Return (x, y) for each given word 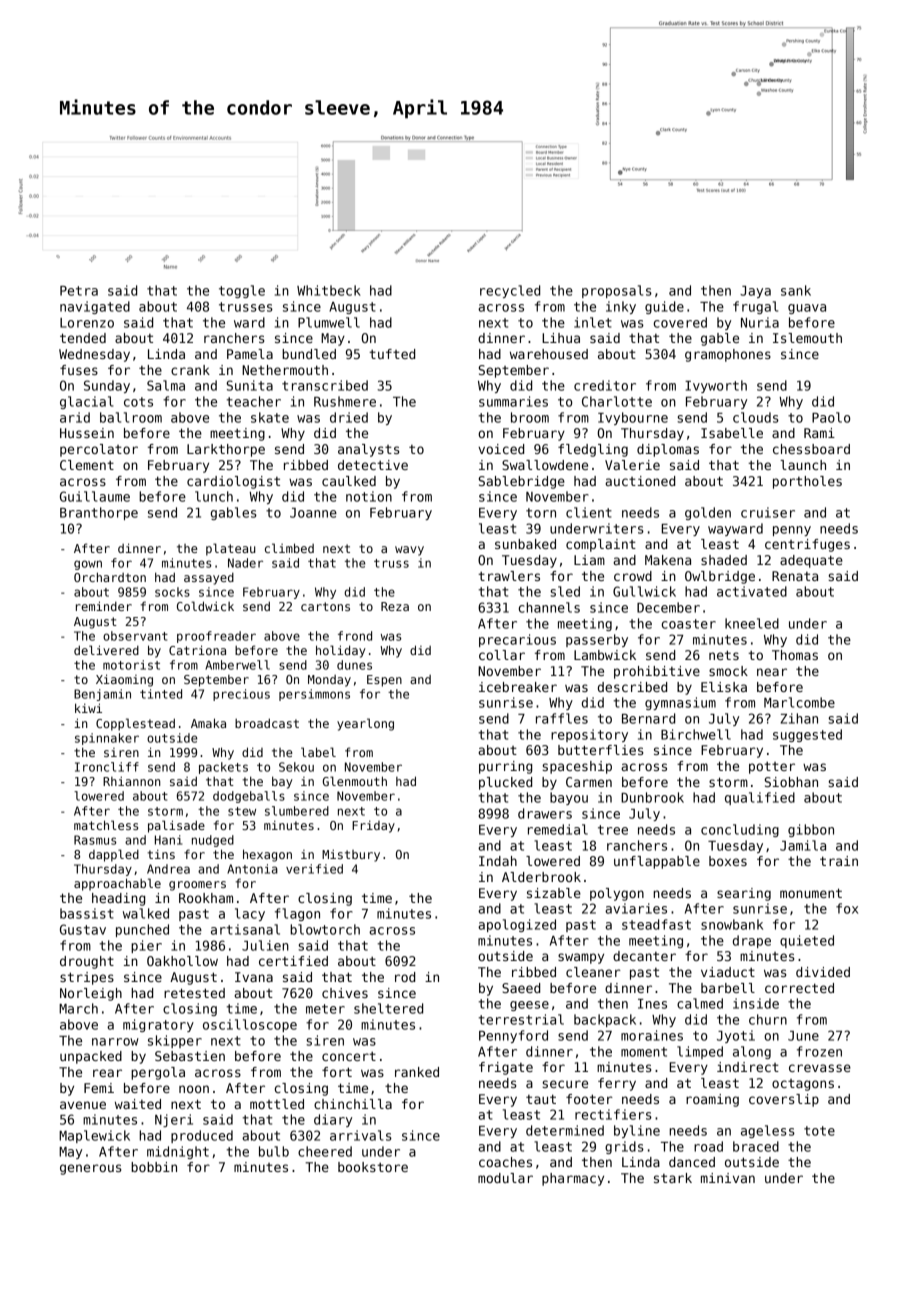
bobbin (154, 1167)
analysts (368, 450)
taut (541, 1099)
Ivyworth (716, 386)
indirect (748, 1067)
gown (88, 565)
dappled (114, 855)
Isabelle (732, 433)
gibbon (811, 830)
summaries (513, 401)
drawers (545, 813)
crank (190, 370)
